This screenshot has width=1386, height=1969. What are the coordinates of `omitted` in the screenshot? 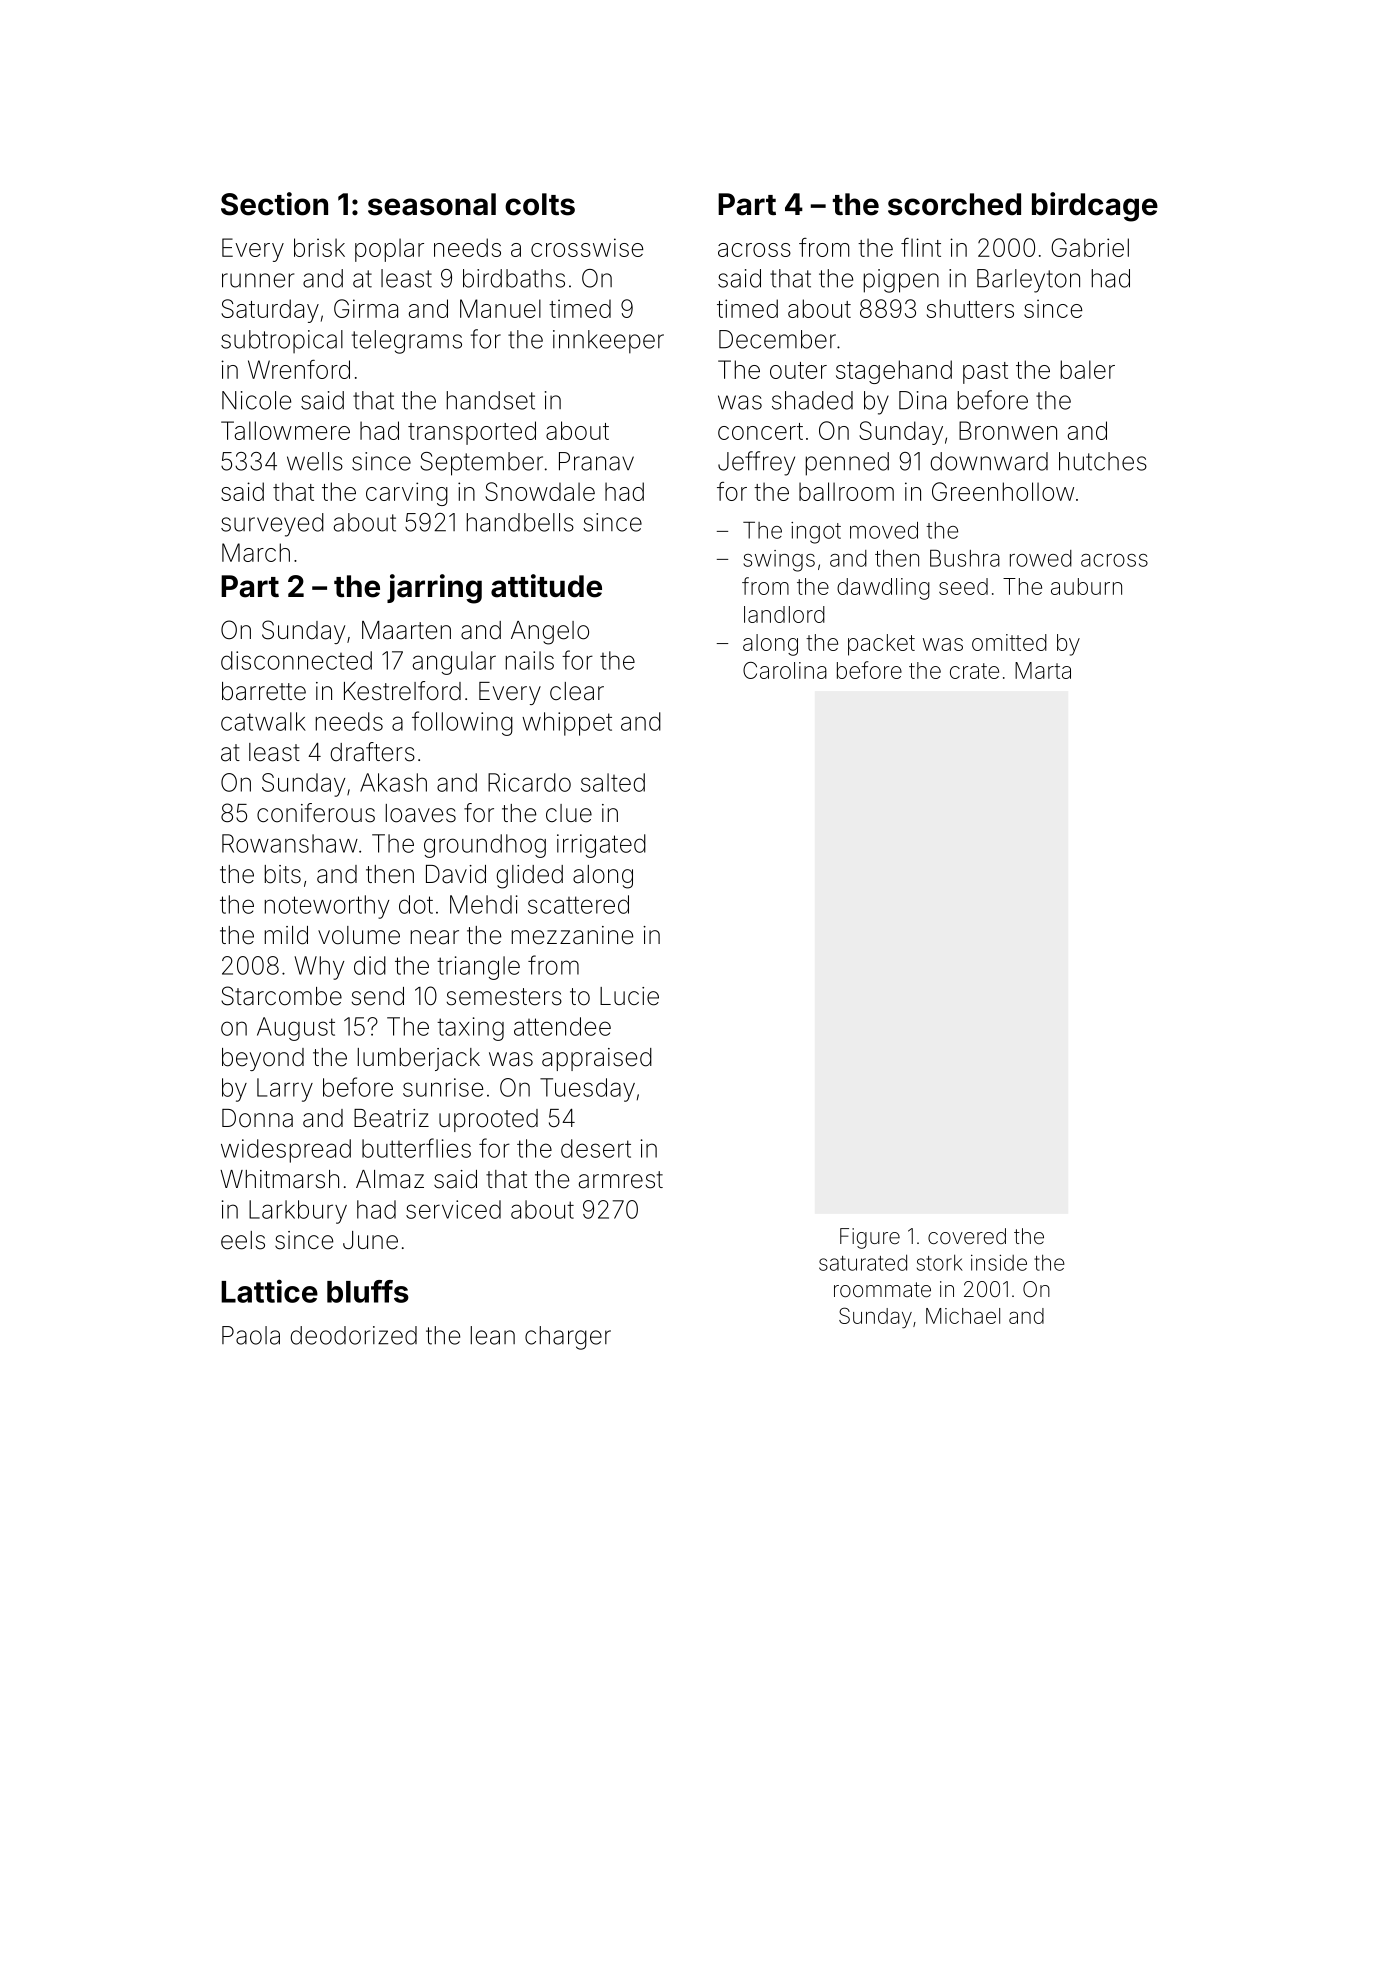 It's located at (1009, 642).
